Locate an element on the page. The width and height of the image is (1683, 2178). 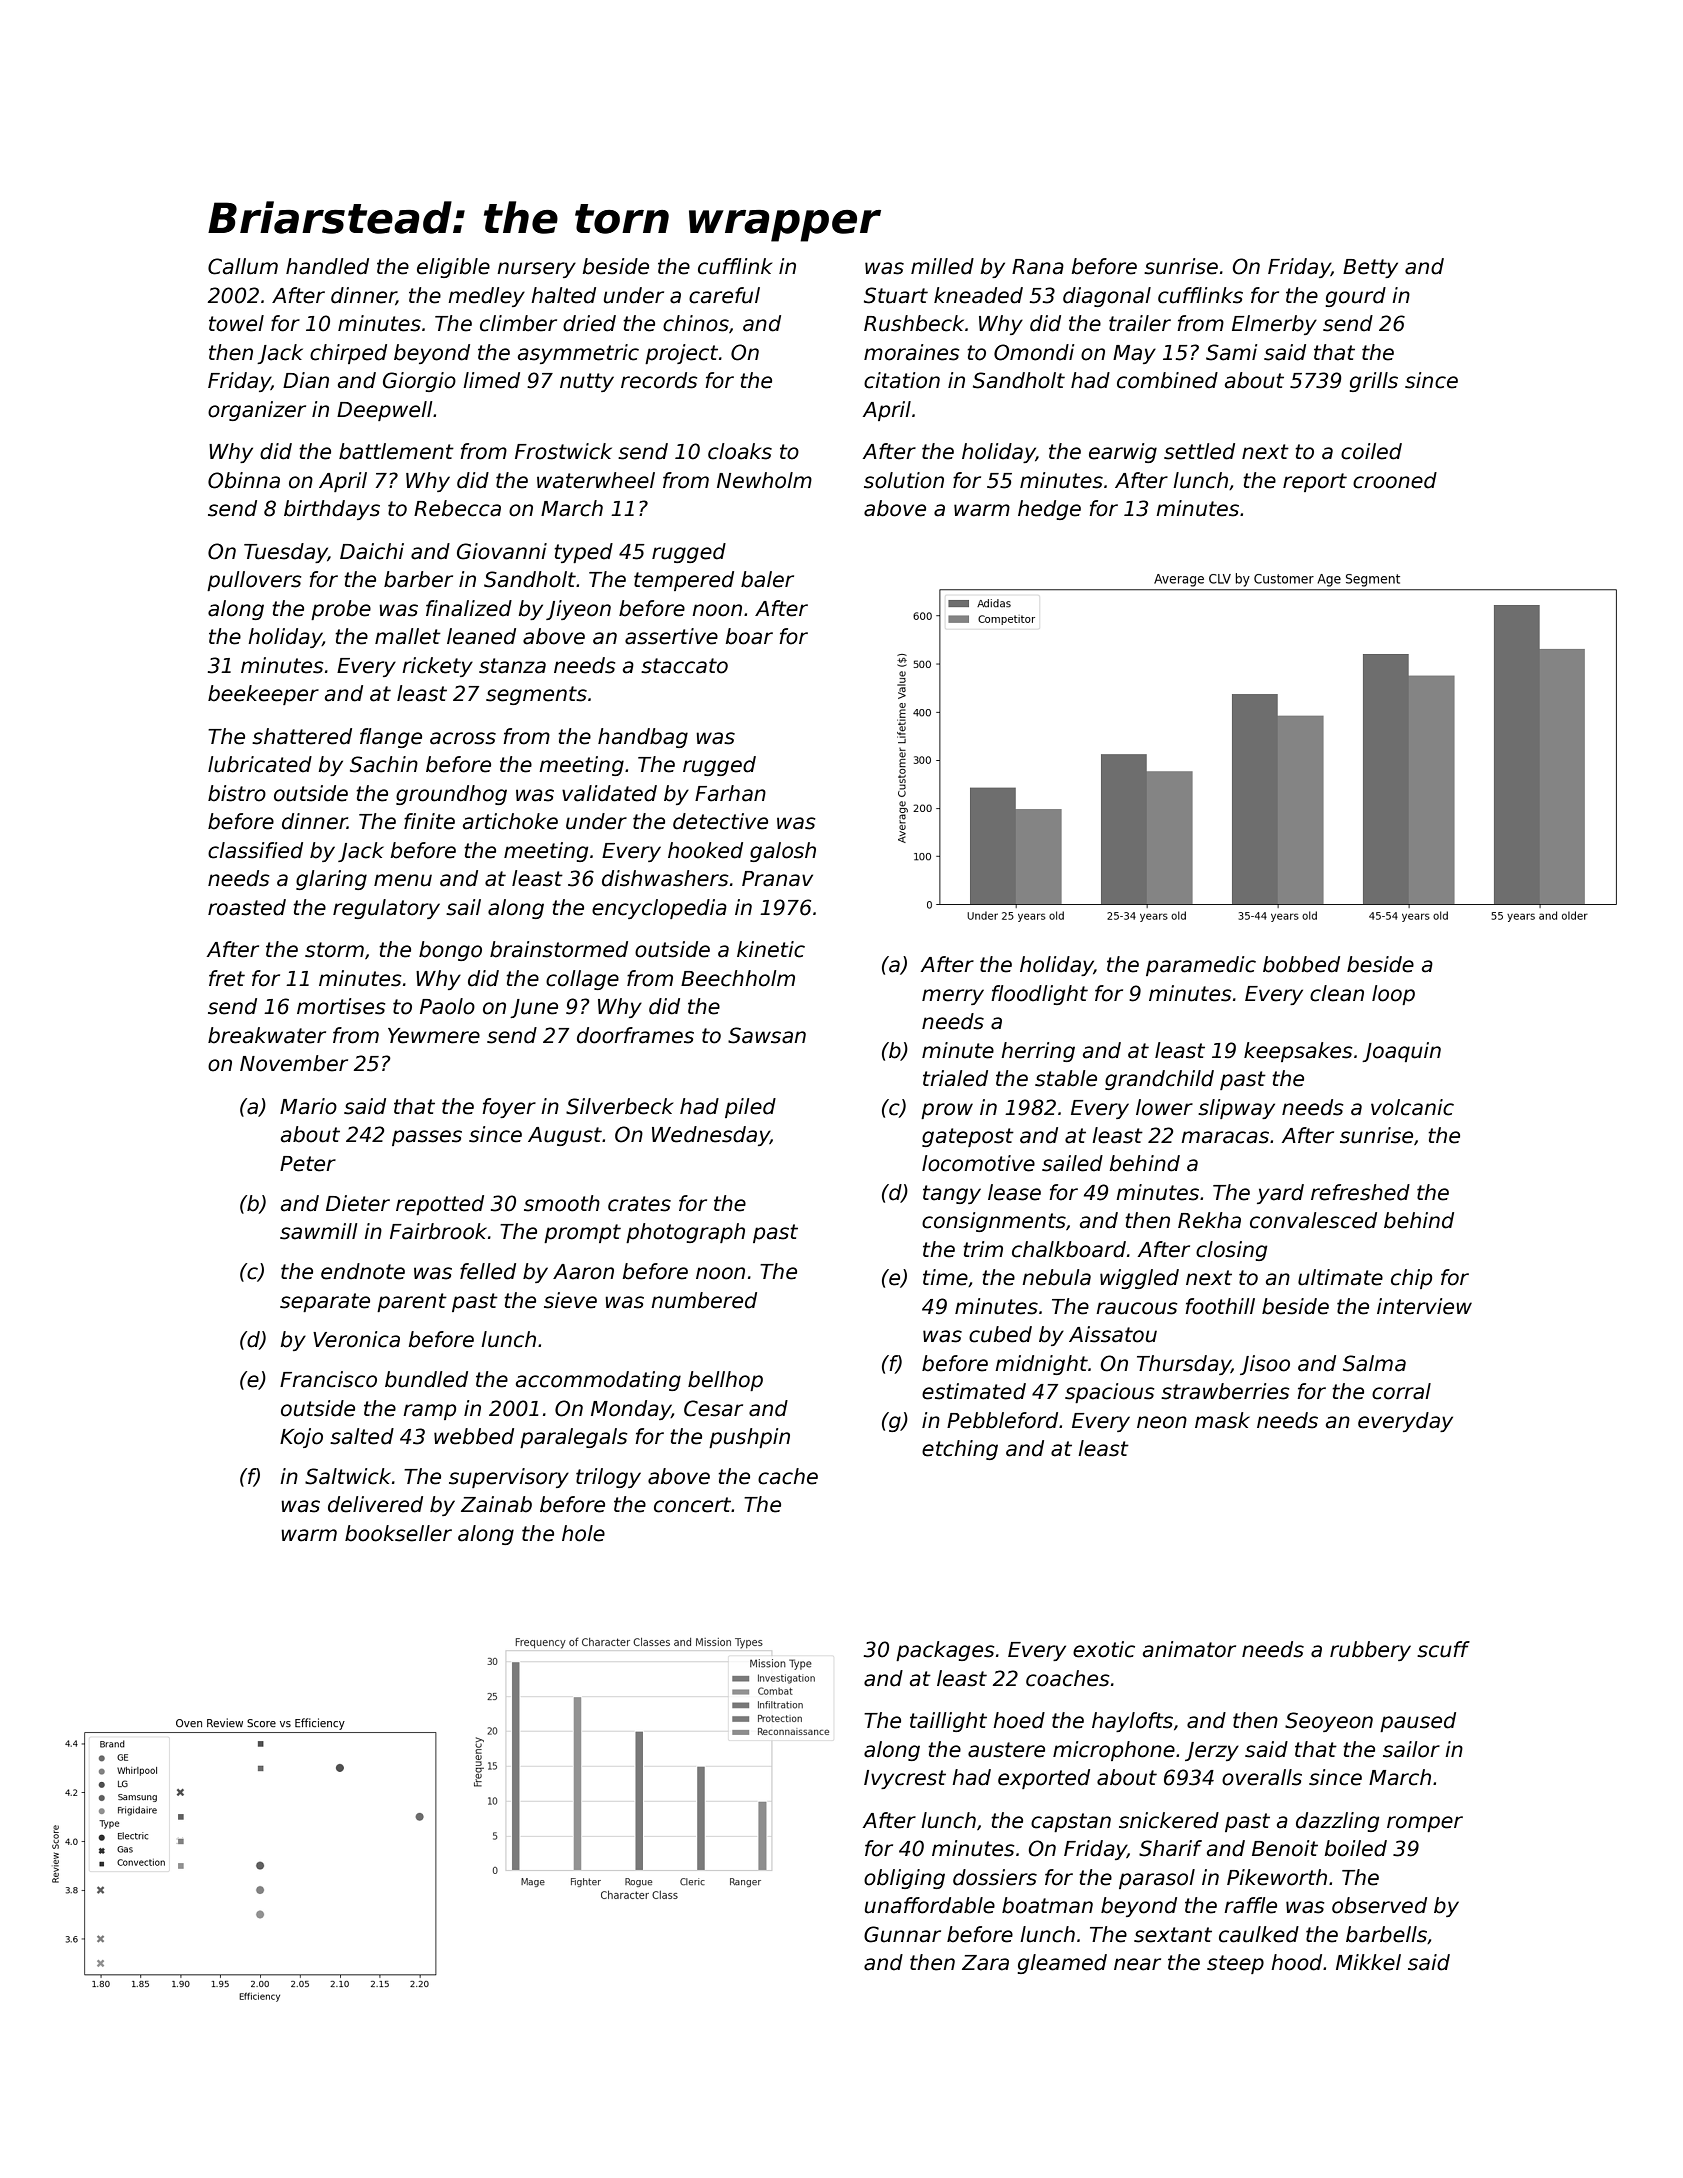
hedge is located at coordinates (1049, 510).
